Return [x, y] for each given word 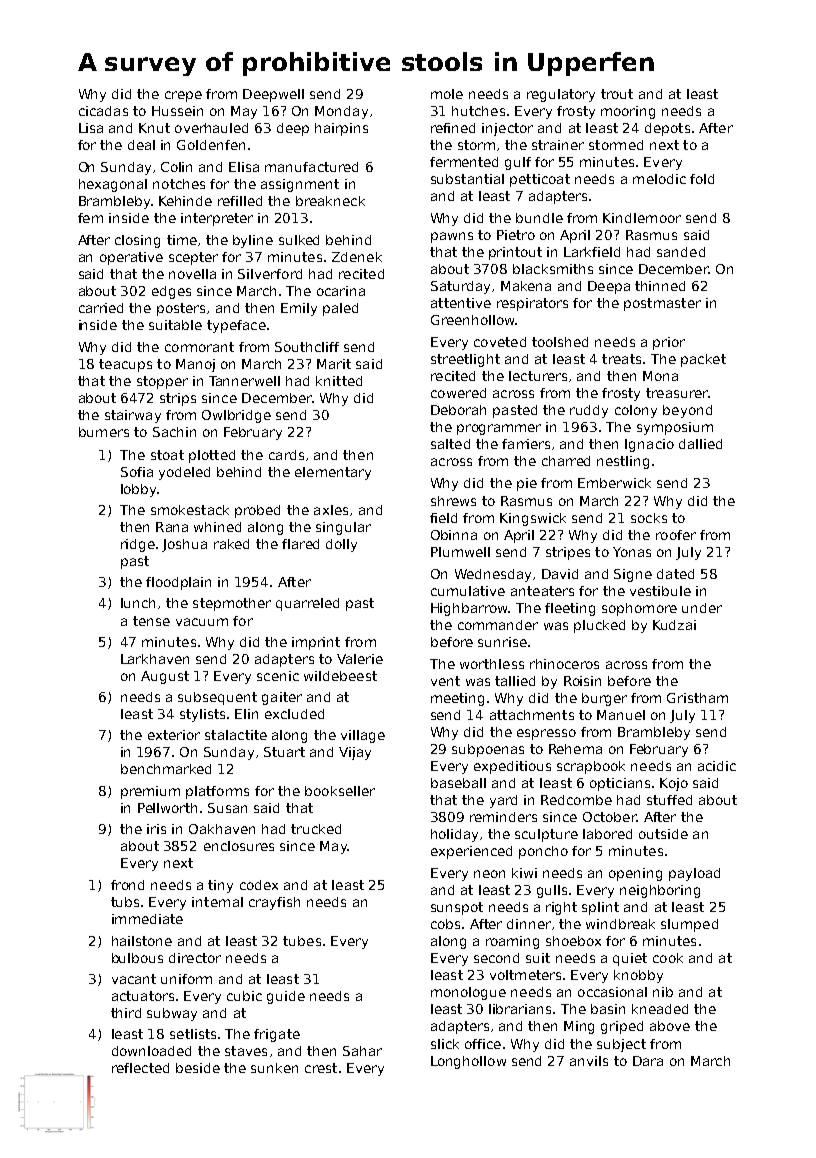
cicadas [103, 111]
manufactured [311, 167]
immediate [147, 919]
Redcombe [576, 800]
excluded [294, 714]
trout [617, 94]
